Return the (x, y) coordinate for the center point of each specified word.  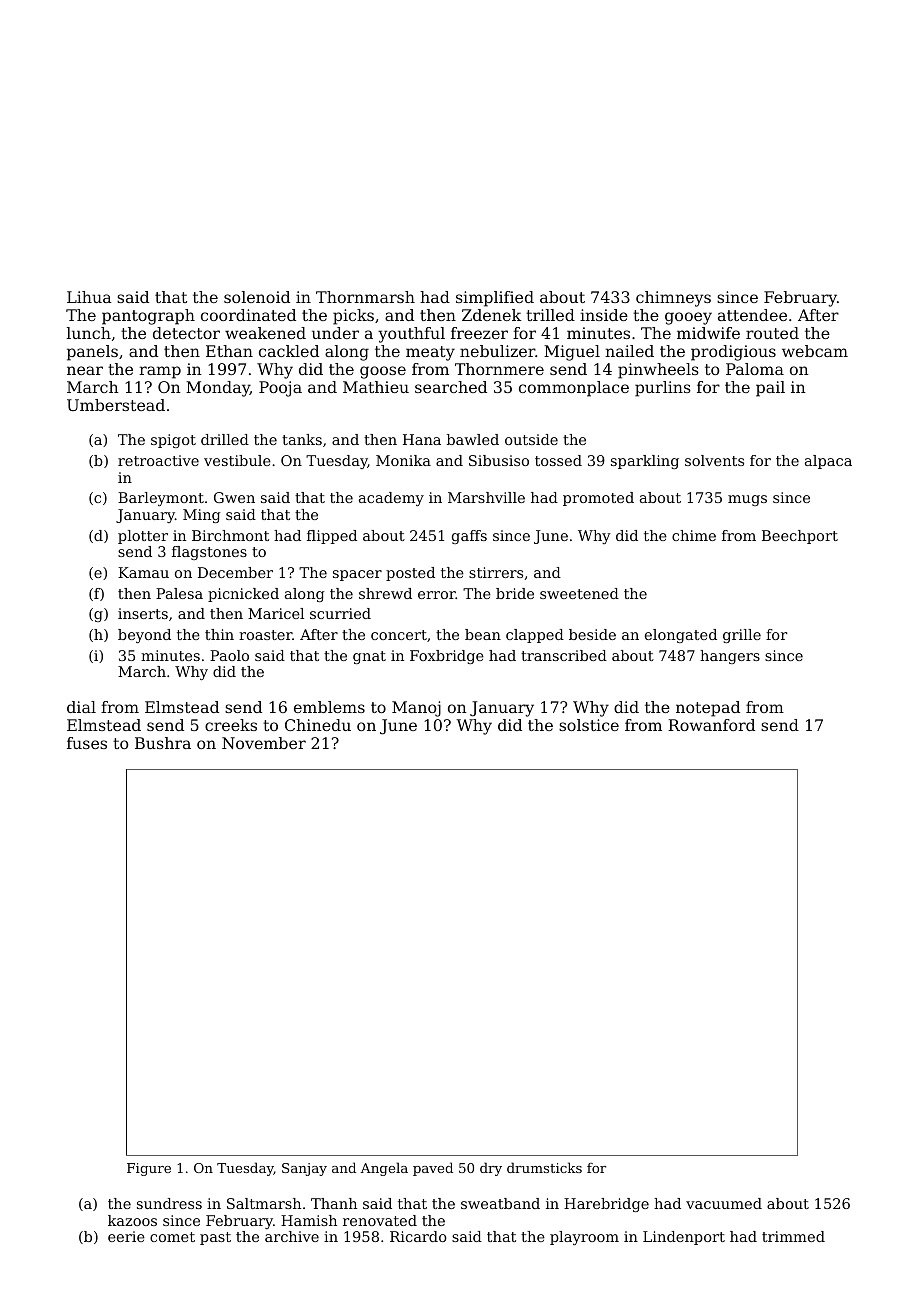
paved (433, 1169)
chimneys (673, 299)
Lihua (89, 297)
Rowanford (711, 725)
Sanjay (304, 1169)
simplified (495, 299)
